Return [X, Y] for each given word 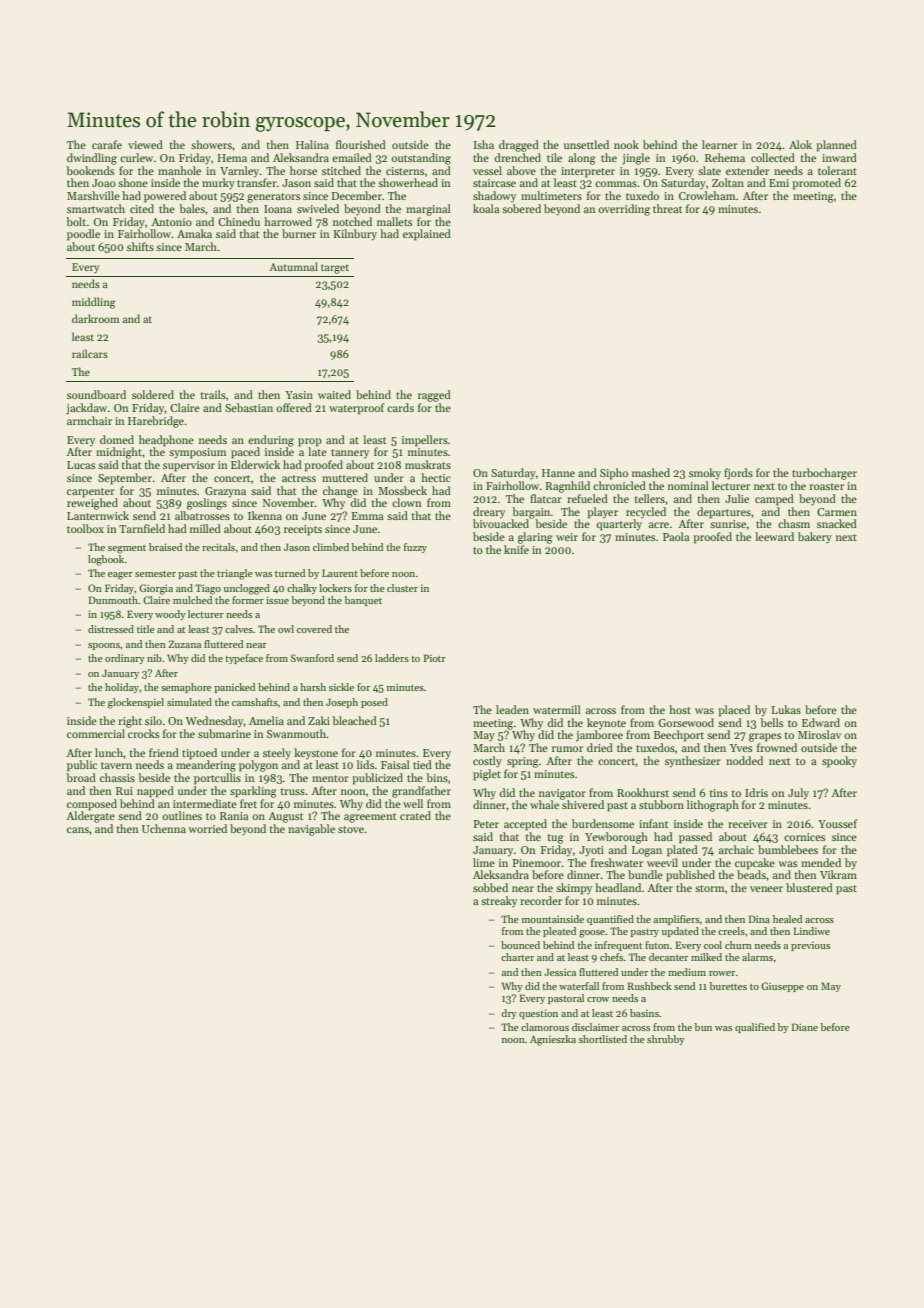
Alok [800, 144]
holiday [122, 688]
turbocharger [824, 474]
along [582, 159]
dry [509, 1014]
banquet [363, 601]
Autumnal [293, 266]
